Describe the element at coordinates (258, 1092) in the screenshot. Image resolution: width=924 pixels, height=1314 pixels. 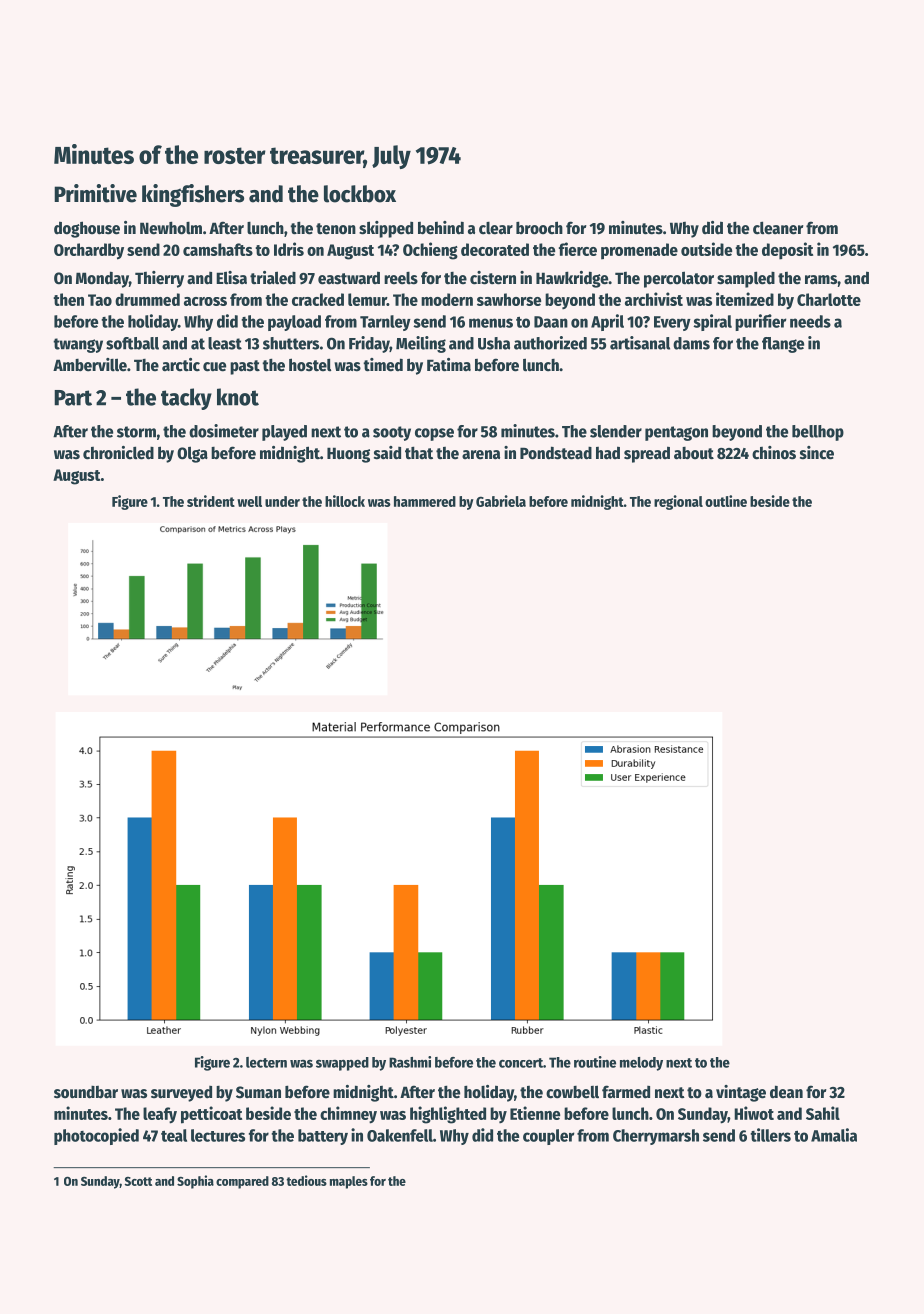
I see `Suman` at that location.
